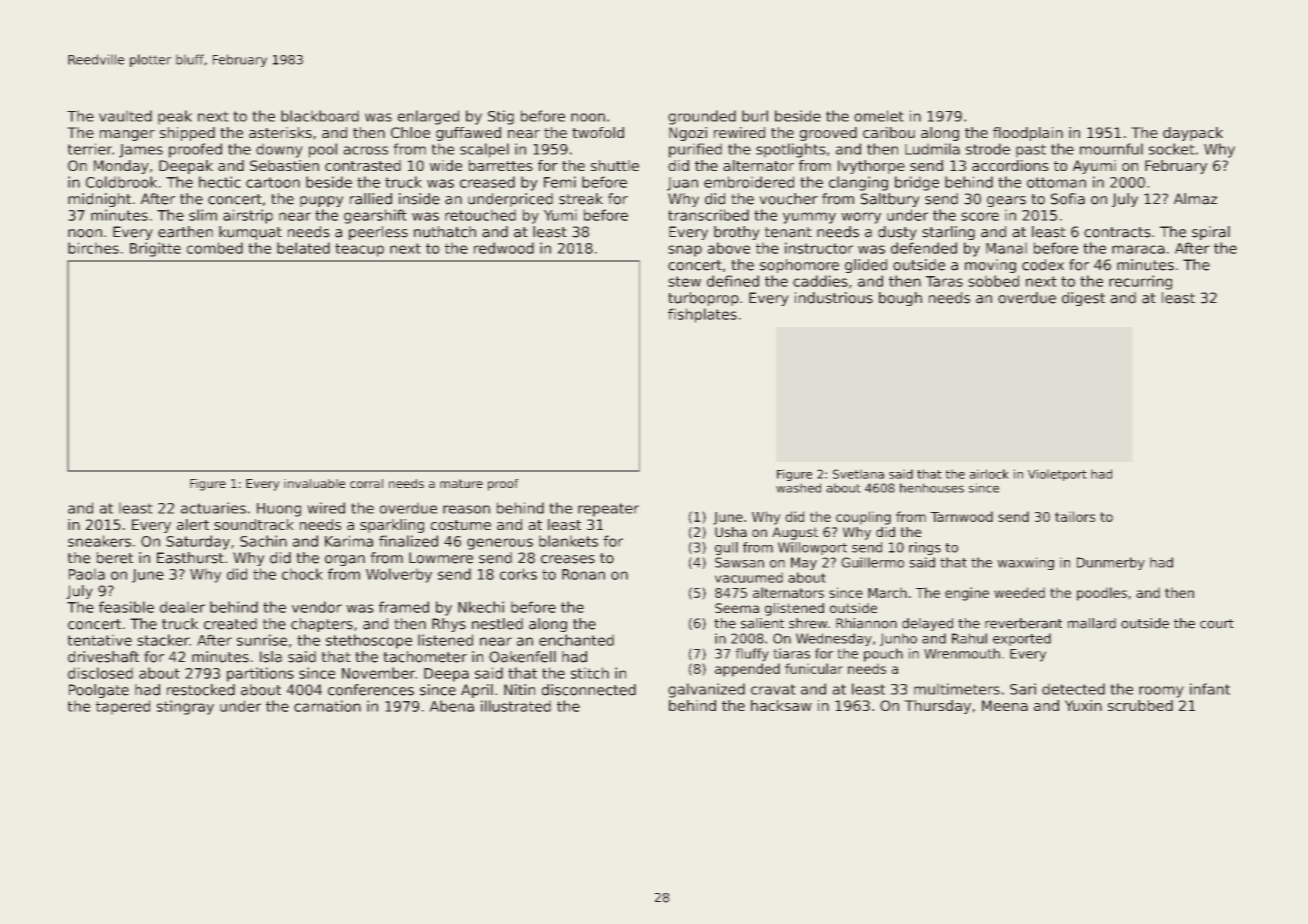 Image resolution: width=1308 pixels, height=924 pixels. Describe the element at coordinates (320, 116) in the image. I see `blackboard` at that location.
